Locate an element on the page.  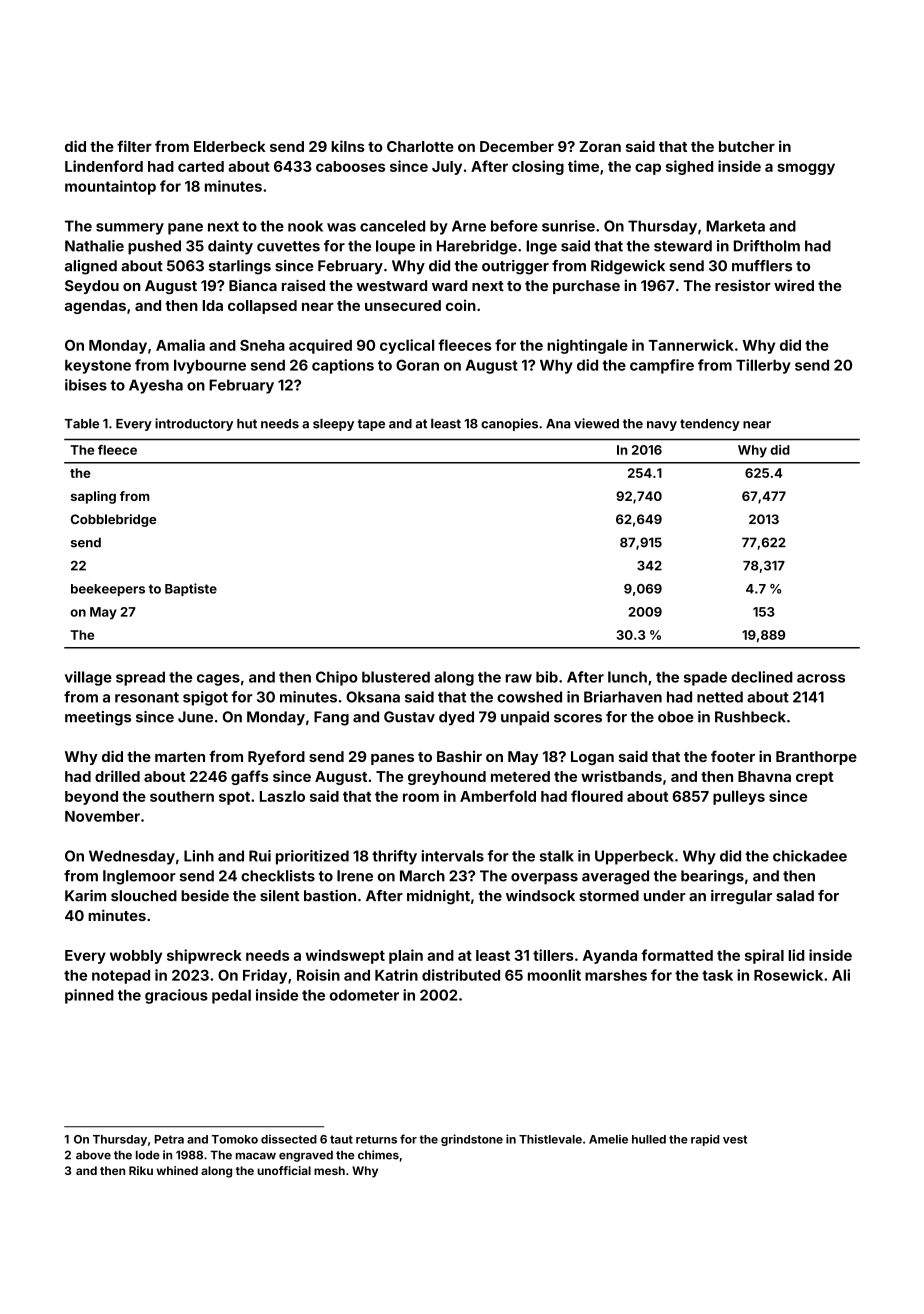
sleepy is located at coordinates (333, 424).
